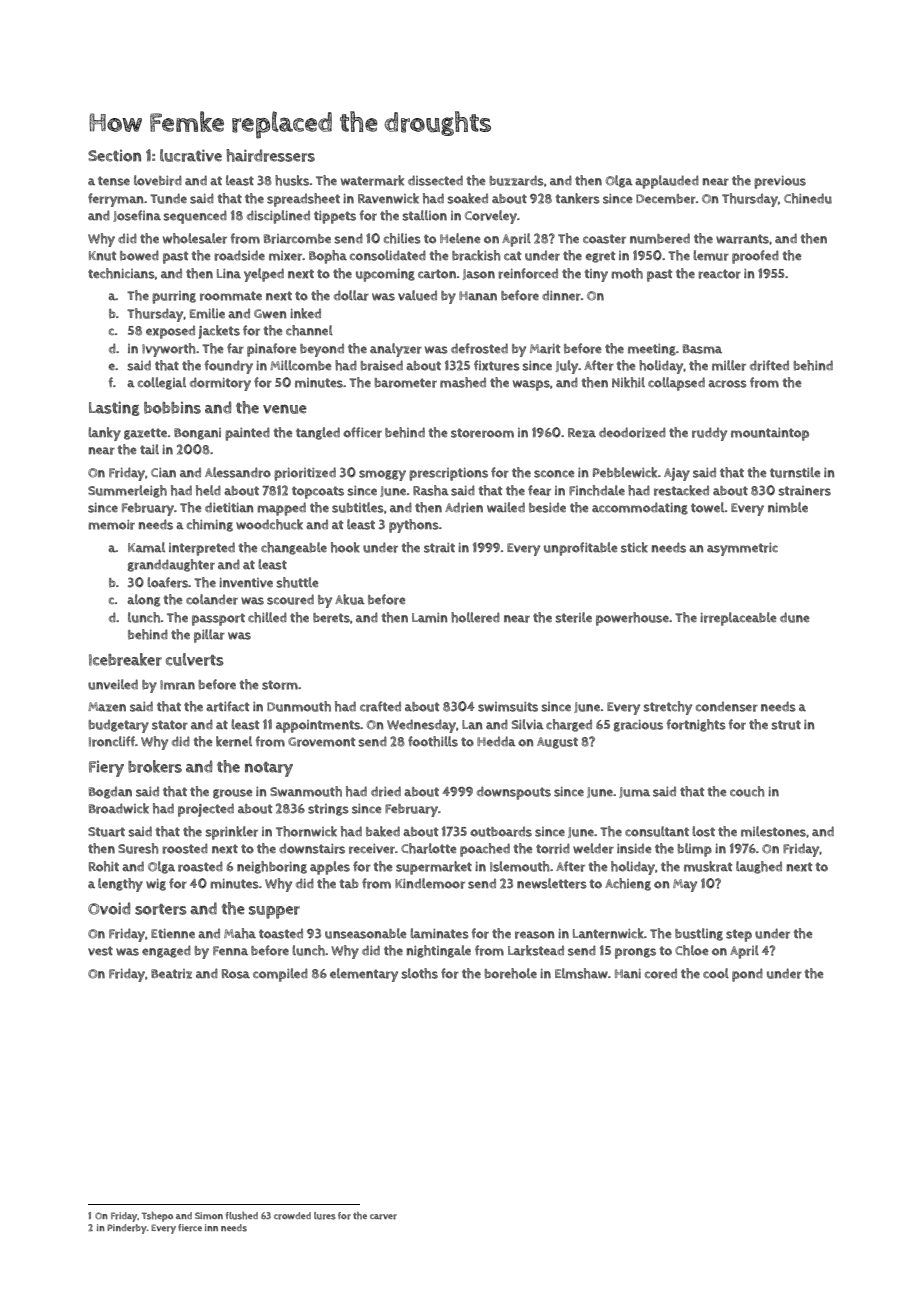 Image resolution: width=924 pixels, height=1308 pixels. Describe the element at coordinates (168, 350) in the page. I see `Ivyworth` at that location.
